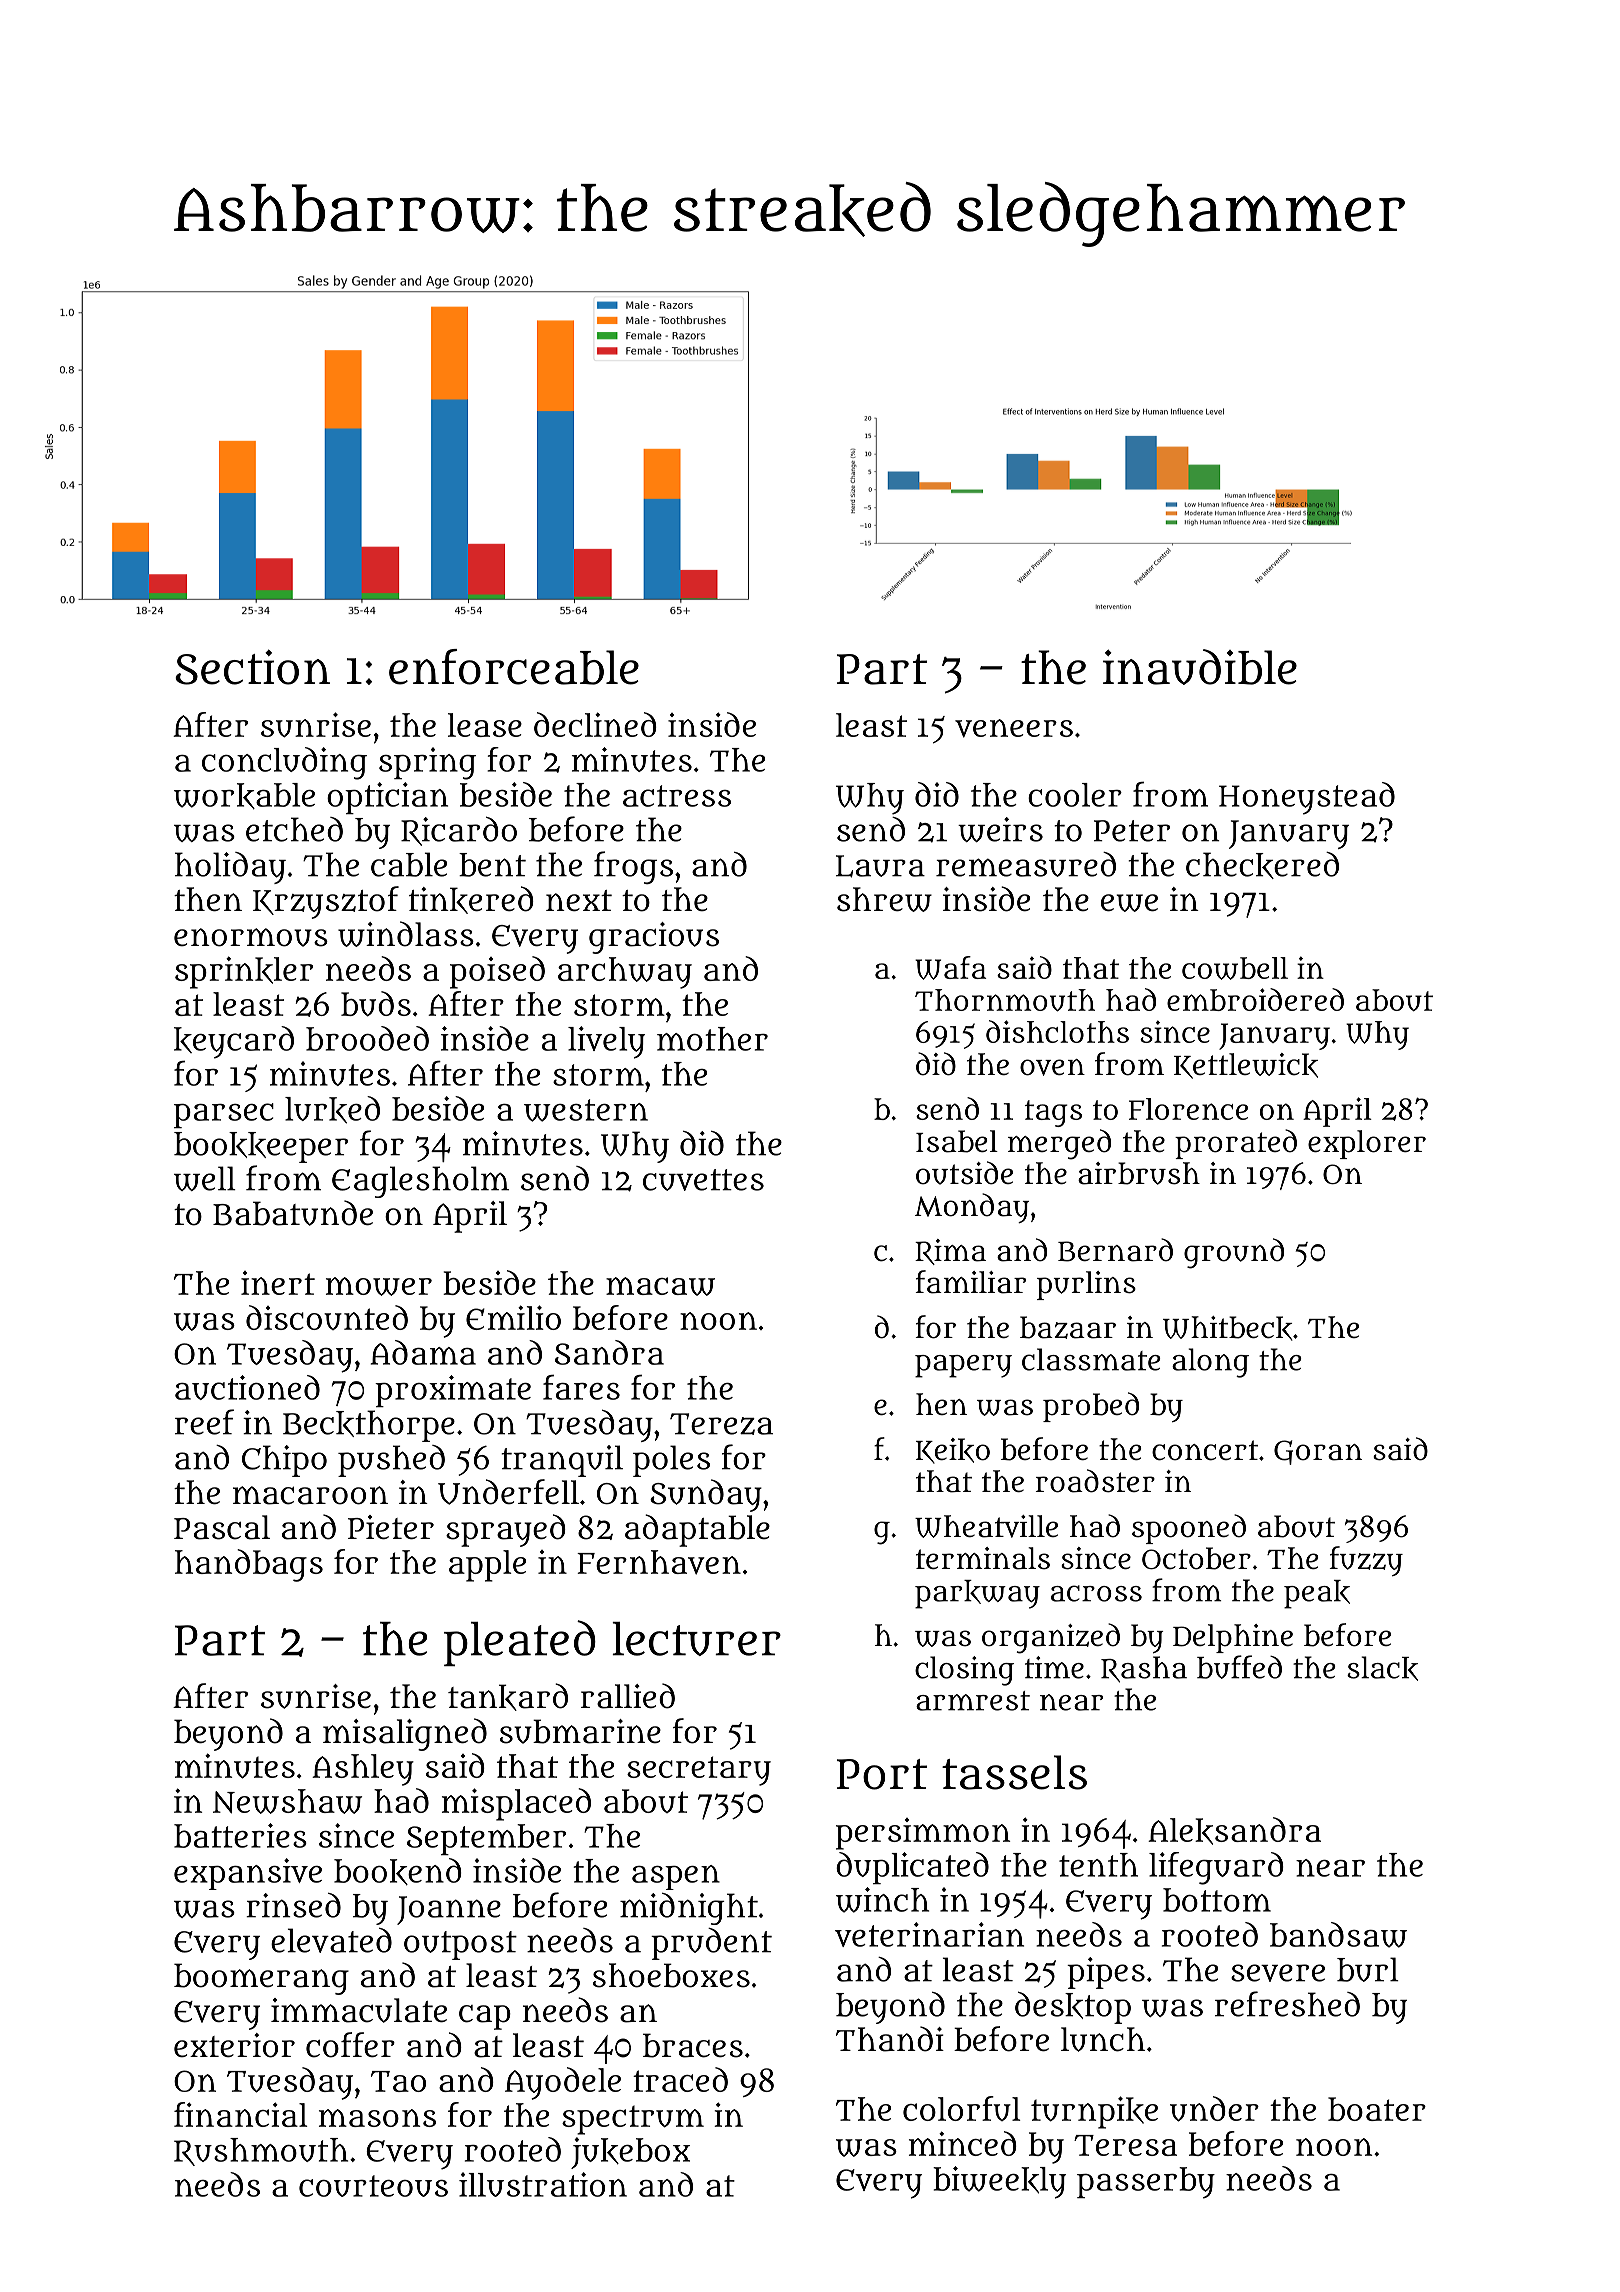 The image size is (1620, 2292). I want to click on minced, so click(963, 2143).
